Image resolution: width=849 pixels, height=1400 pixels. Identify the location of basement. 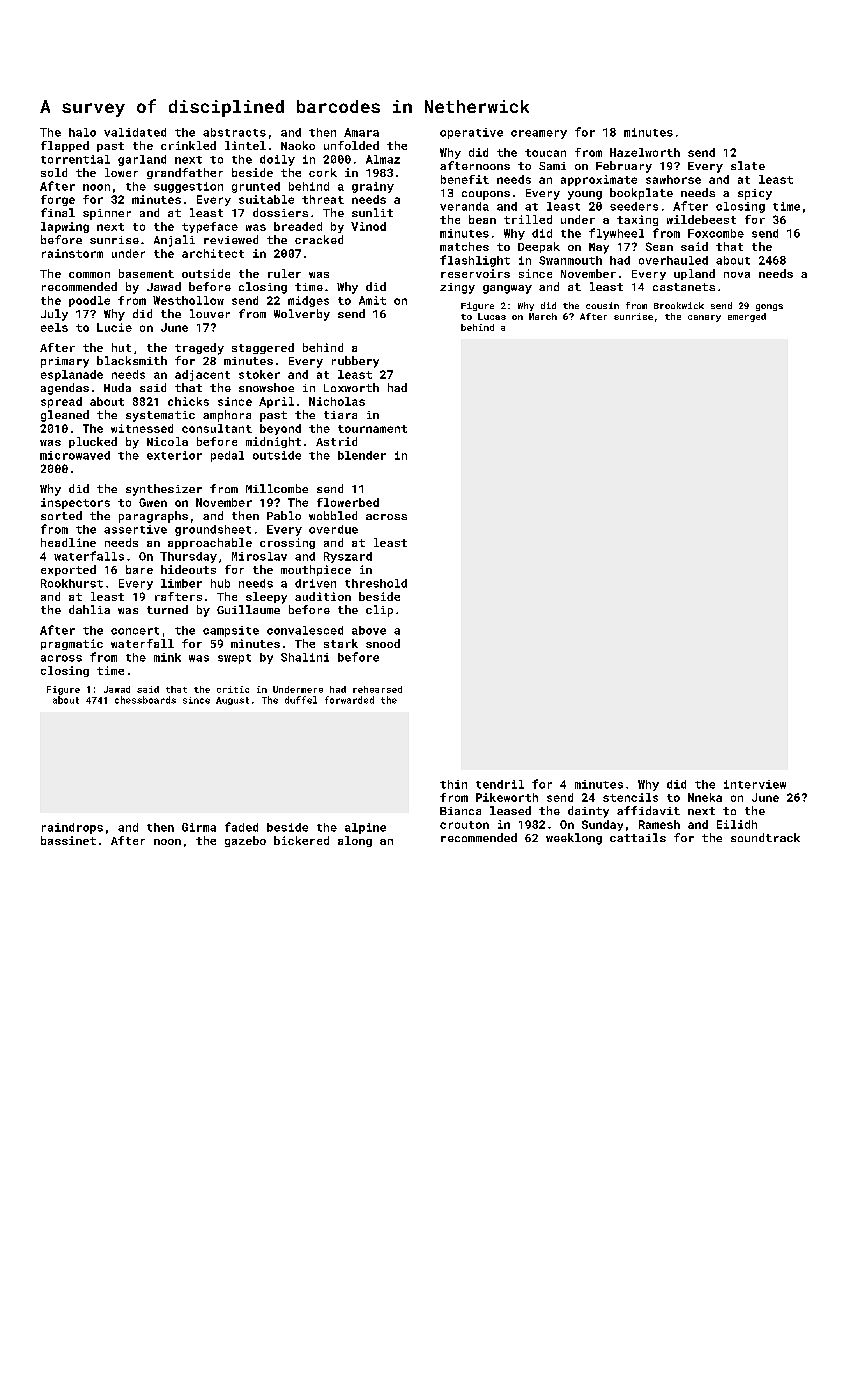
(146, 273).
